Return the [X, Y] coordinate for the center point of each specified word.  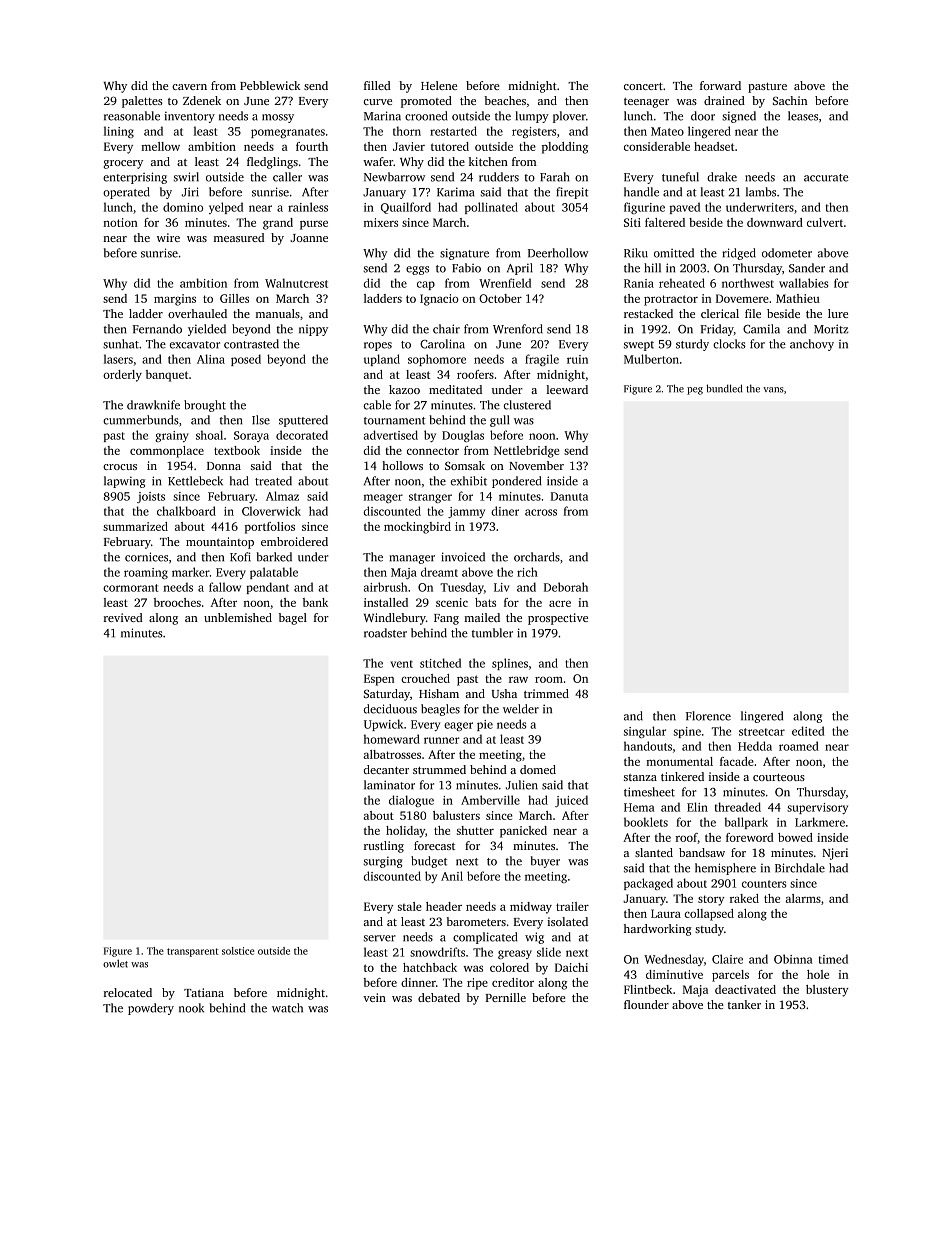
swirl [186, 177]
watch [287, 1008]
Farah [555, 177]
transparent [192, 952]
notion [120, 222]
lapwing [124, 482]
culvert [825, 222]
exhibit [468, 481]
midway [531, 908]
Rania [639, 283]
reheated [682, 283]
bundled [724, 388]
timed [833, 959]
